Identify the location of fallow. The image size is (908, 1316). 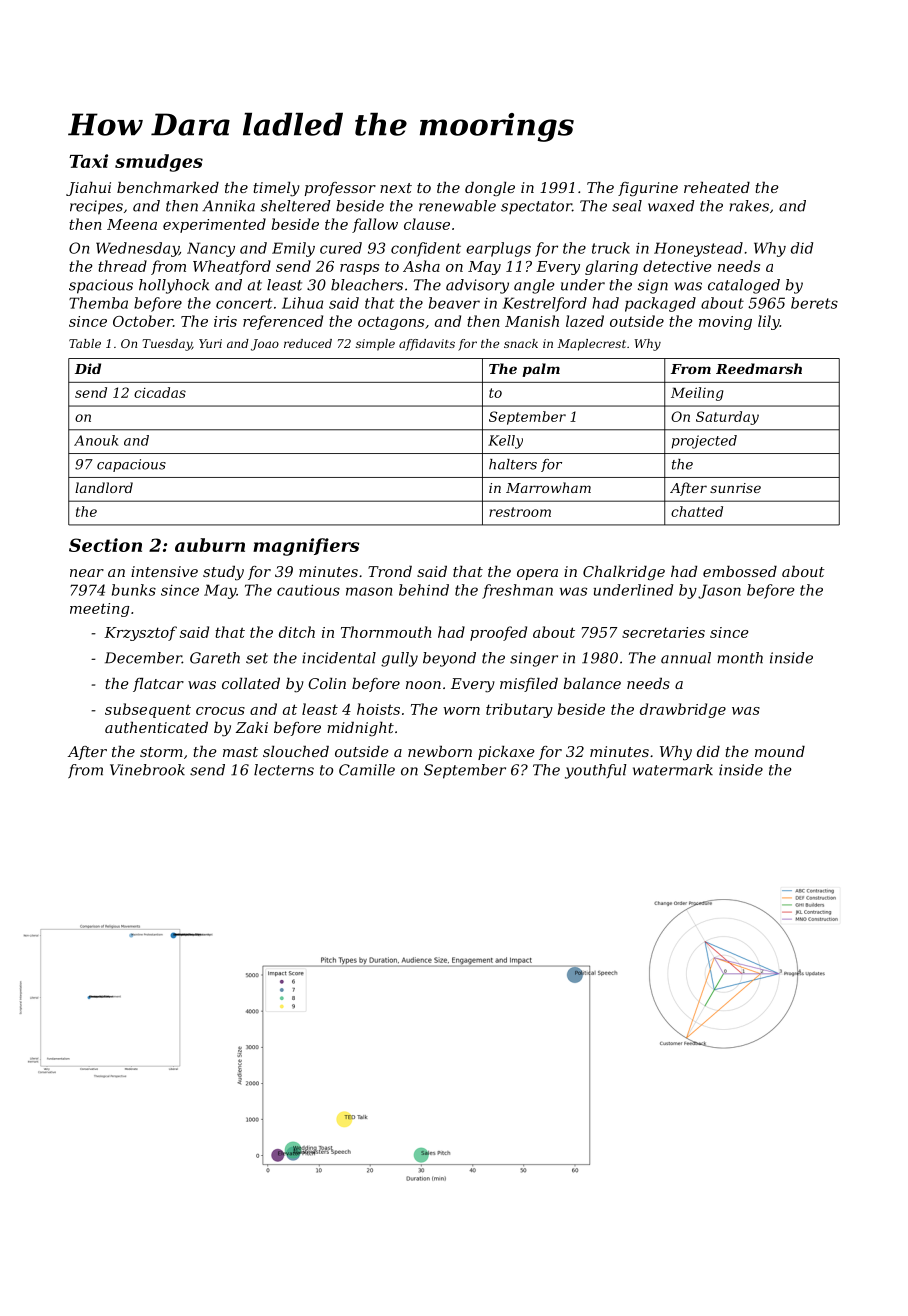
(375, 225).
